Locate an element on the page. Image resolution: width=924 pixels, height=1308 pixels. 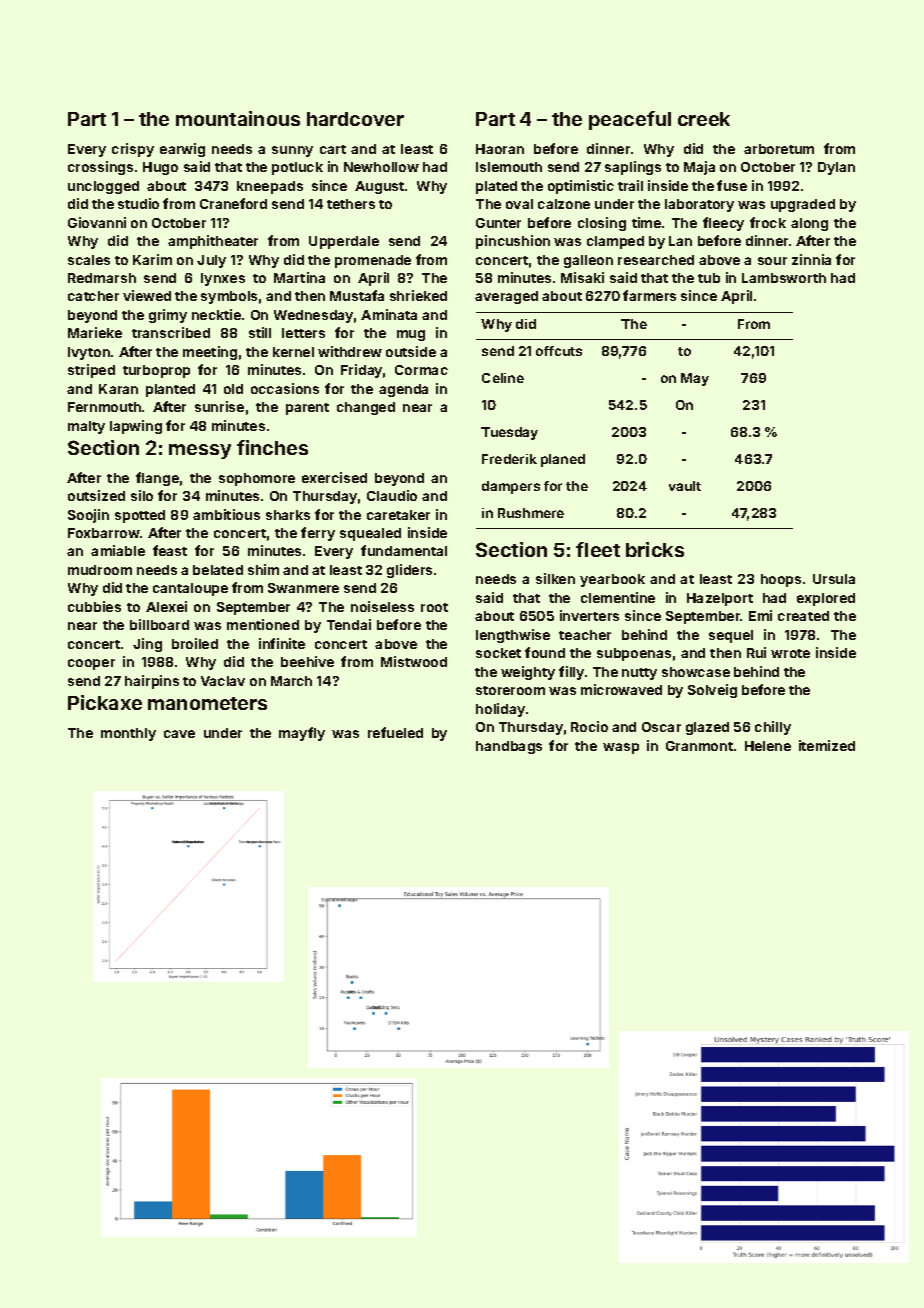
vault is located at coordinates (685, 486).
